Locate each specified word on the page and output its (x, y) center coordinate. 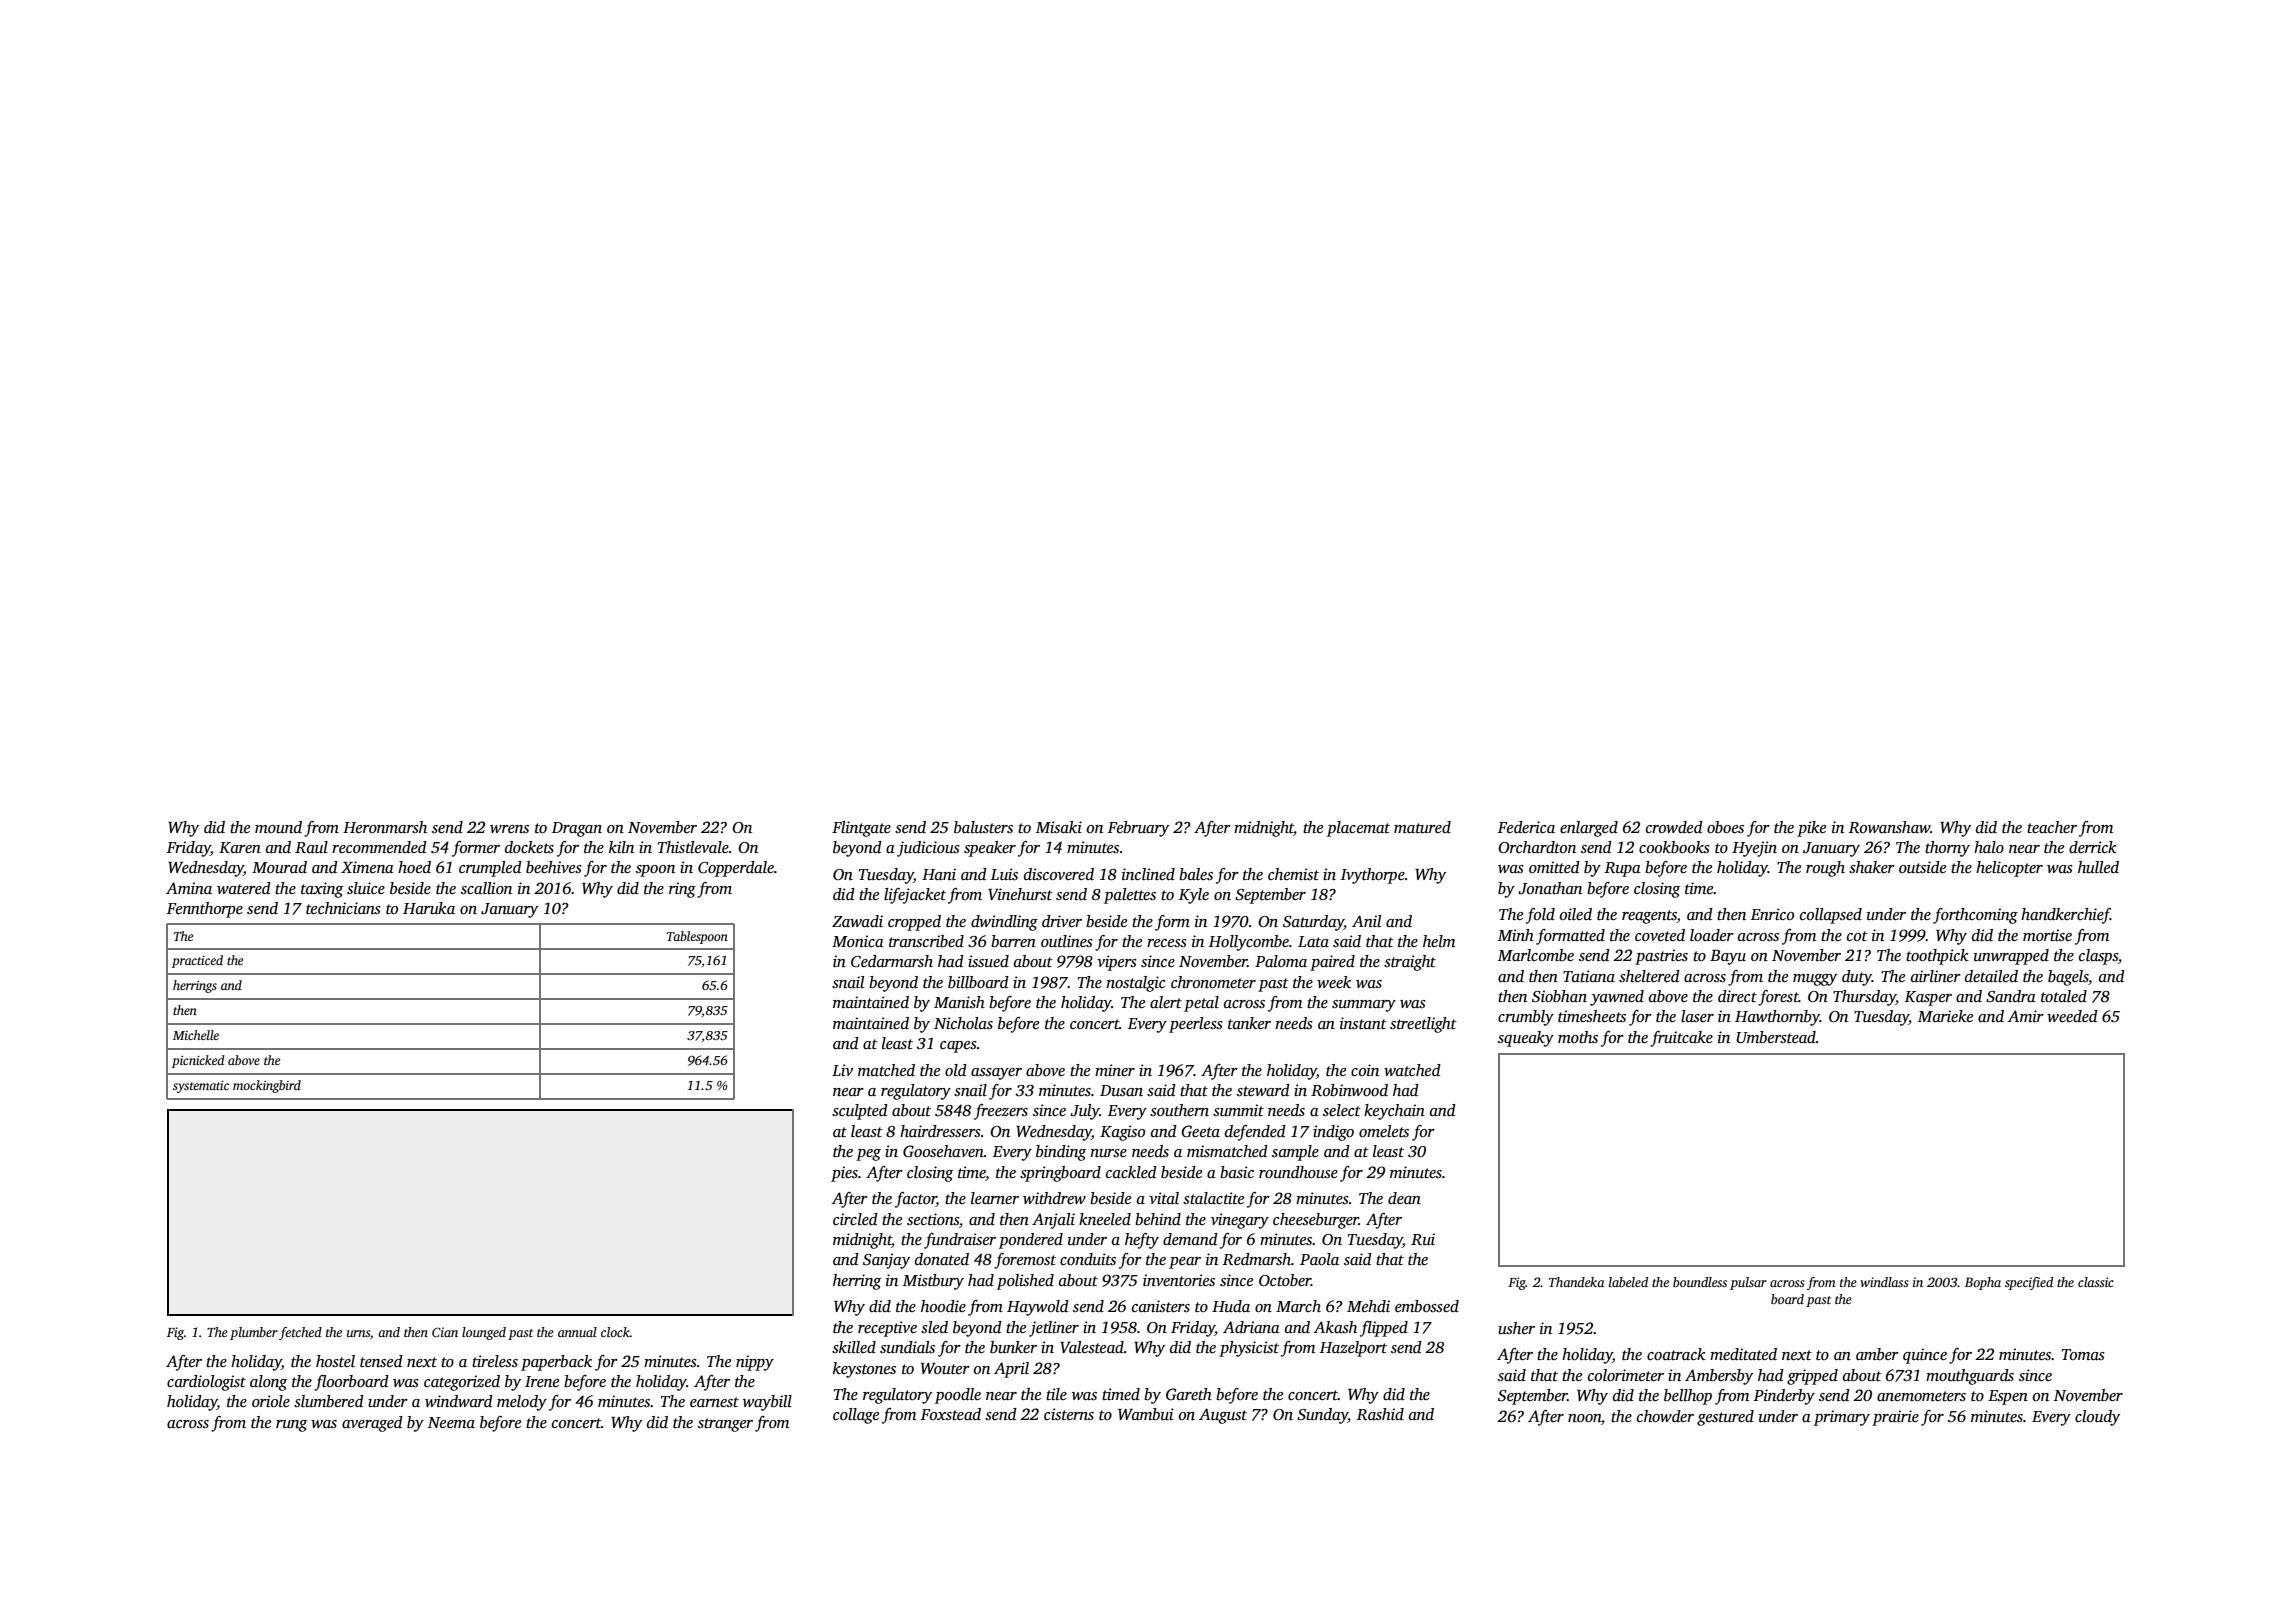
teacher (2052, 827)
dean (1404, 1198)
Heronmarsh (385, 827)
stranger (725, 1425)
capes (958, 1047)
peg (868, 1155)
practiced (197, 961)
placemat (1358, 829)
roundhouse (1298, 1172)
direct (1737, 996)
